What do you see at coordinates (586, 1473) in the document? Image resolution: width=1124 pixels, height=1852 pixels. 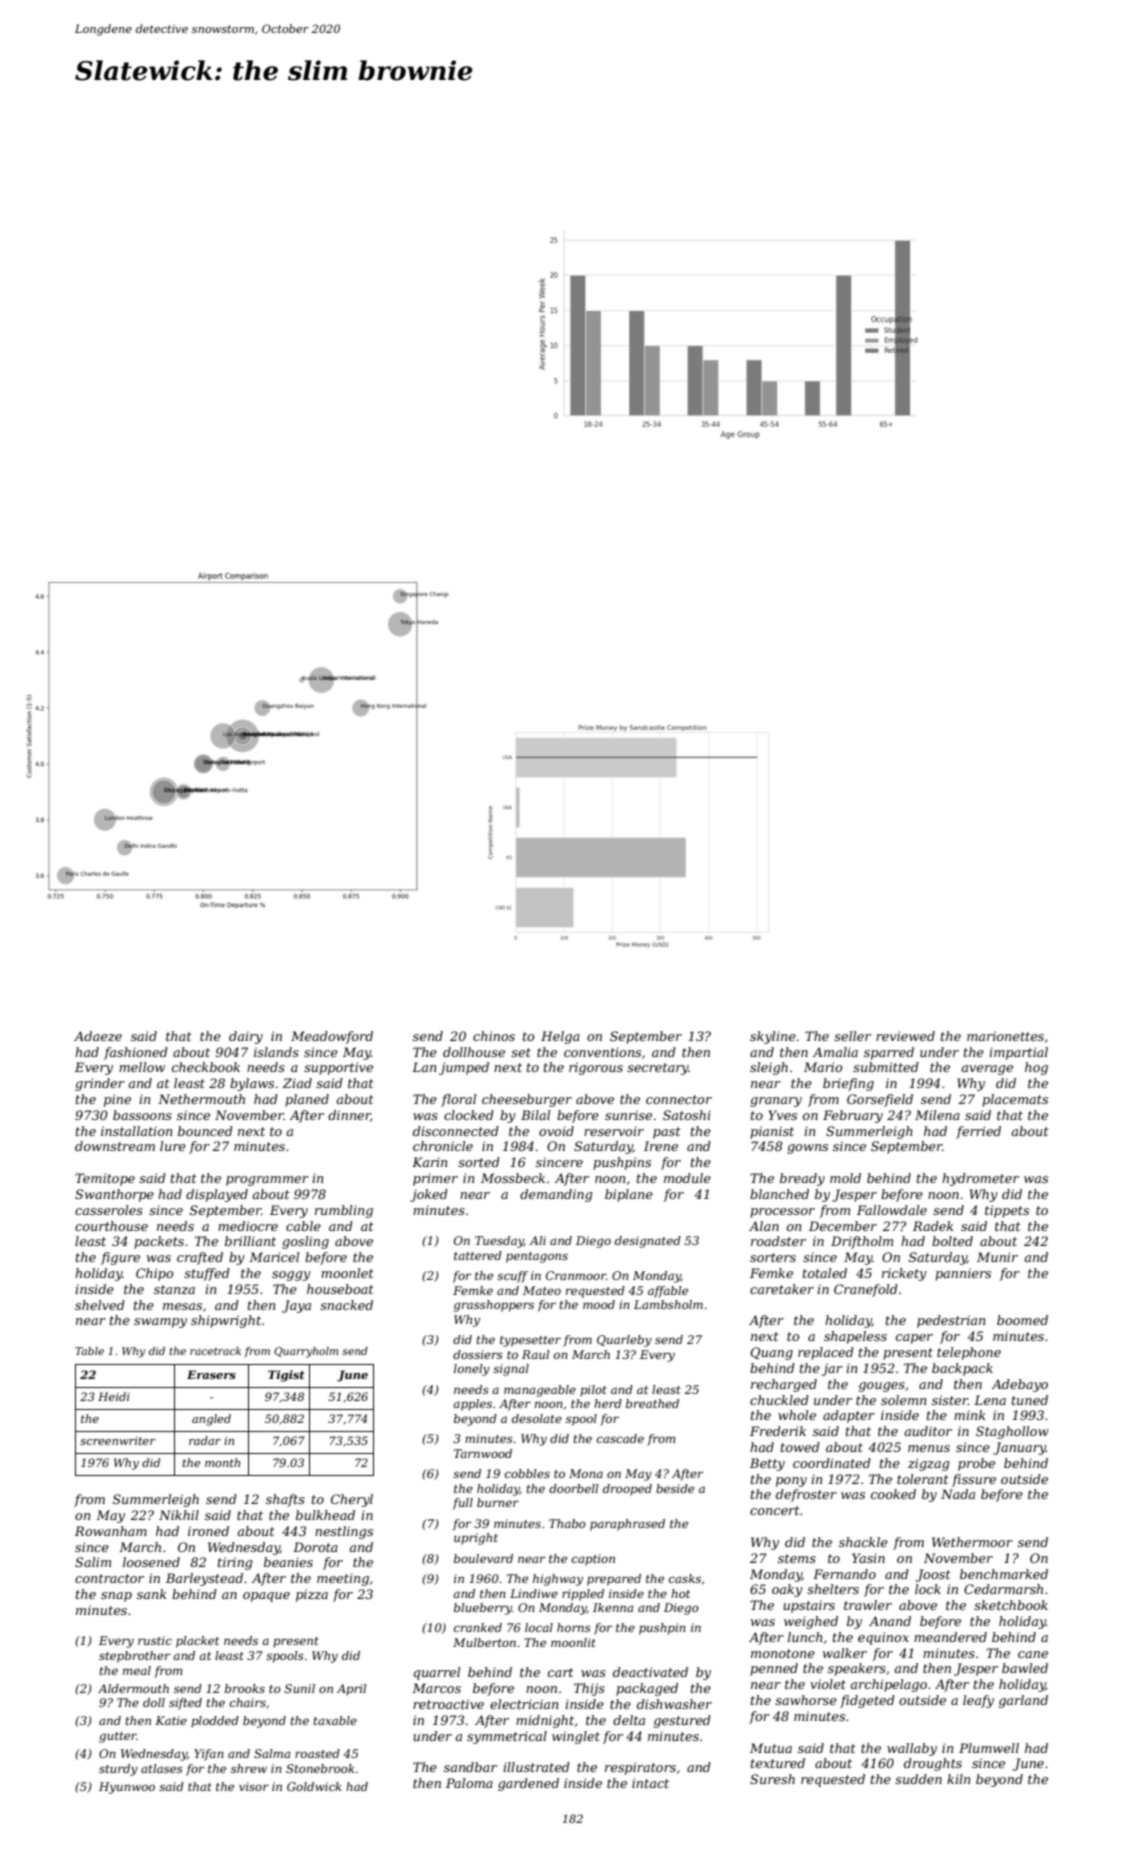 I see `Mona` at bounding box center [586, 1473].
